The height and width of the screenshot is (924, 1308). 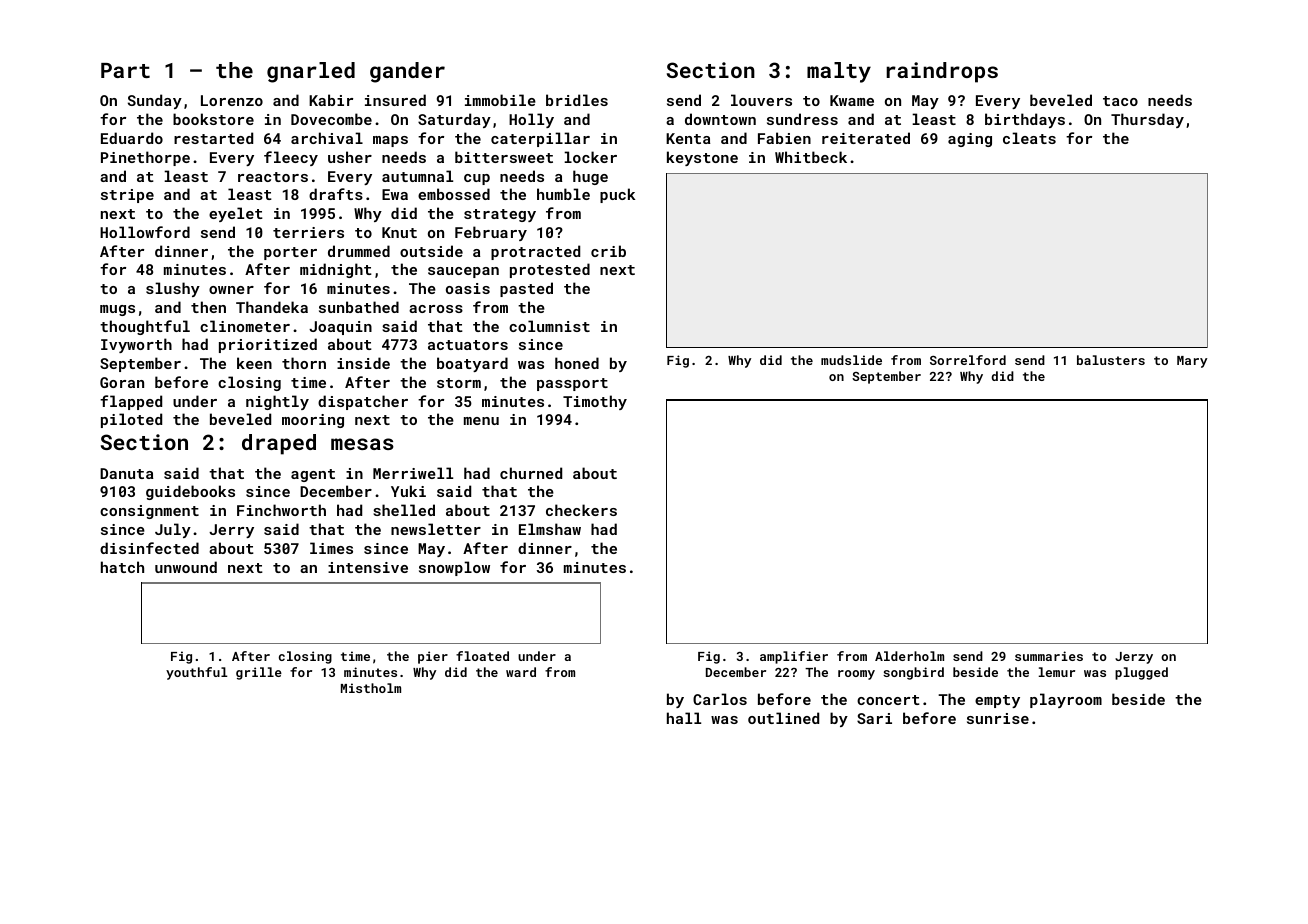 What do you see at coordinates (433, 657) in the screenshot?
I see `pier` at bounding box center [433, 657].
